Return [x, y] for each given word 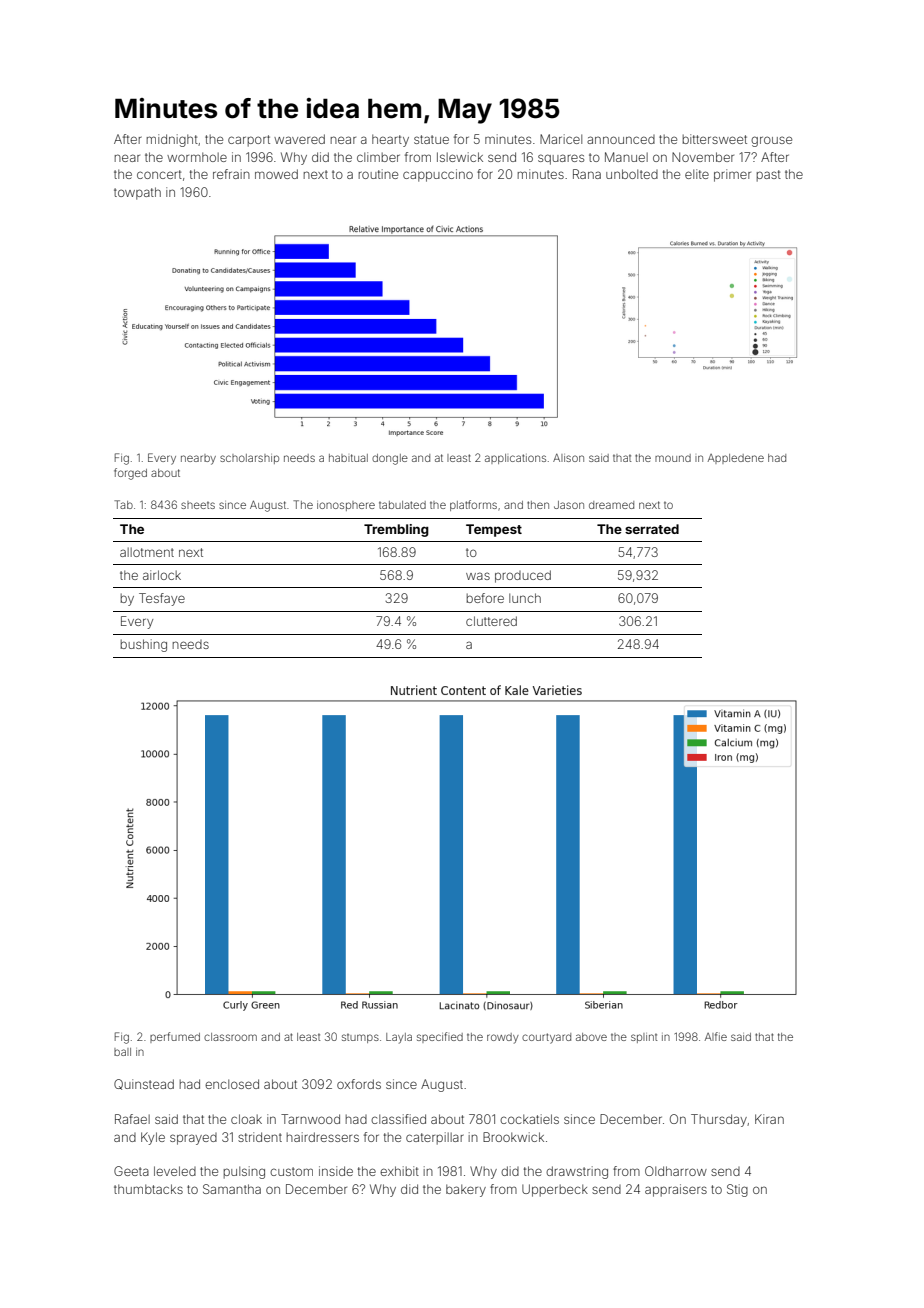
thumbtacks [148, 1189]
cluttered [491, 621]
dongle [390, 459]
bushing [144, 645]
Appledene [736, 459]
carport [249, 141]
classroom [230, 1037]
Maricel [561, 139]
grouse [771, 141]
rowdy [503, 1038]
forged [130, 474]
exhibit [399, 1171]
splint [644, 1038]
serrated [652, 529]
